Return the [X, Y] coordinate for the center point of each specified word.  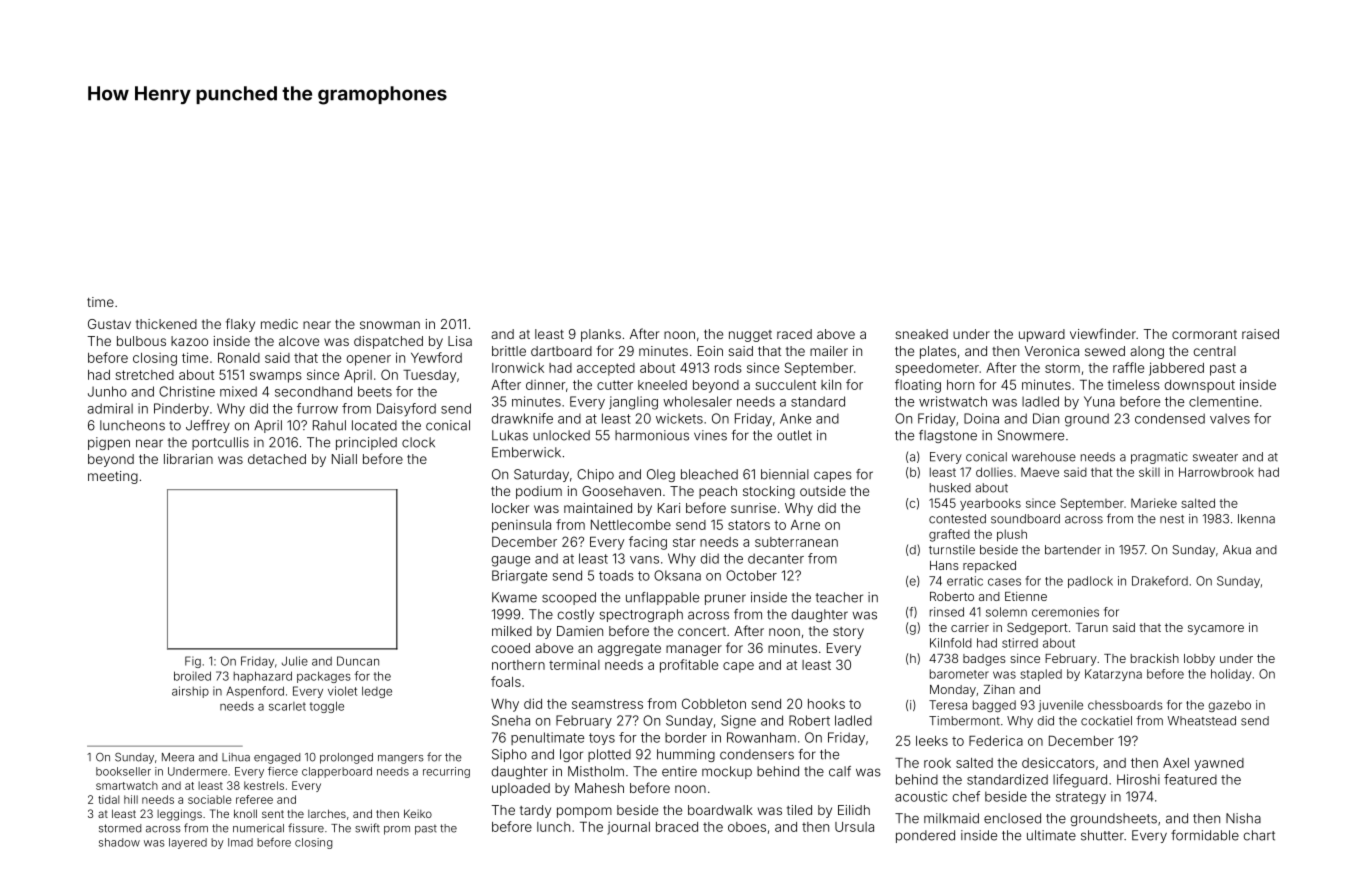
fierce [283, 771]
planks [601, 335]
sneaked [921, 334]
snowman [390, 325]
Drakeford [1160, 581]
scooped [569, 598]
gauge [511, 561]
